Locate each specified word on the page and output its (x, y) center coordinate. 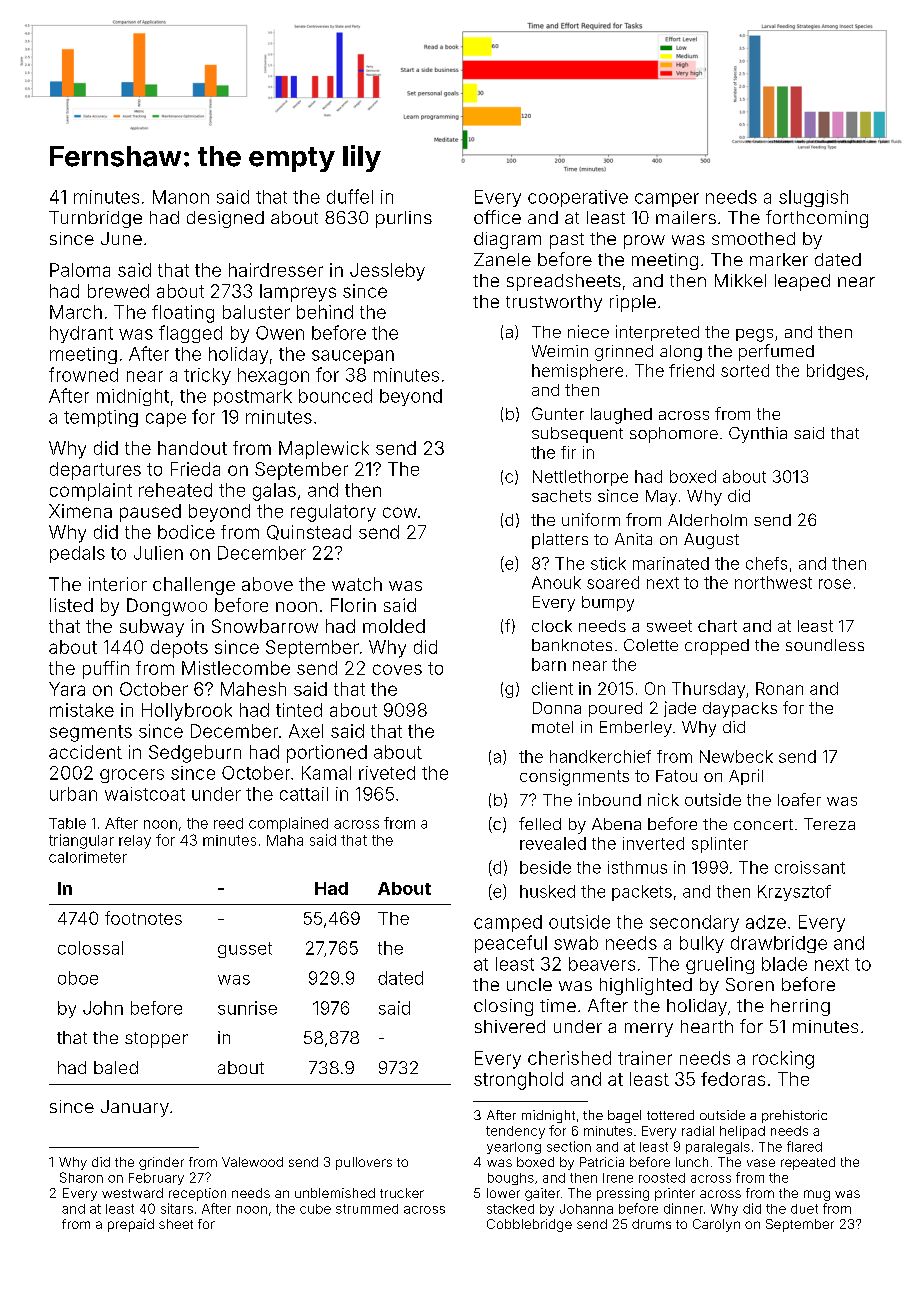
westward (132, 1193)
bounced (335, 396)
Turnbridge (95, 219)
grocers (132, 776)
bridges (835, 372)
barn (549, 664)
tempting (101, 418)
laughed (621, 416)
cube (315, 1209)
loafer (799, 799)
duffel (350, 196)
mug (817, 1195)
